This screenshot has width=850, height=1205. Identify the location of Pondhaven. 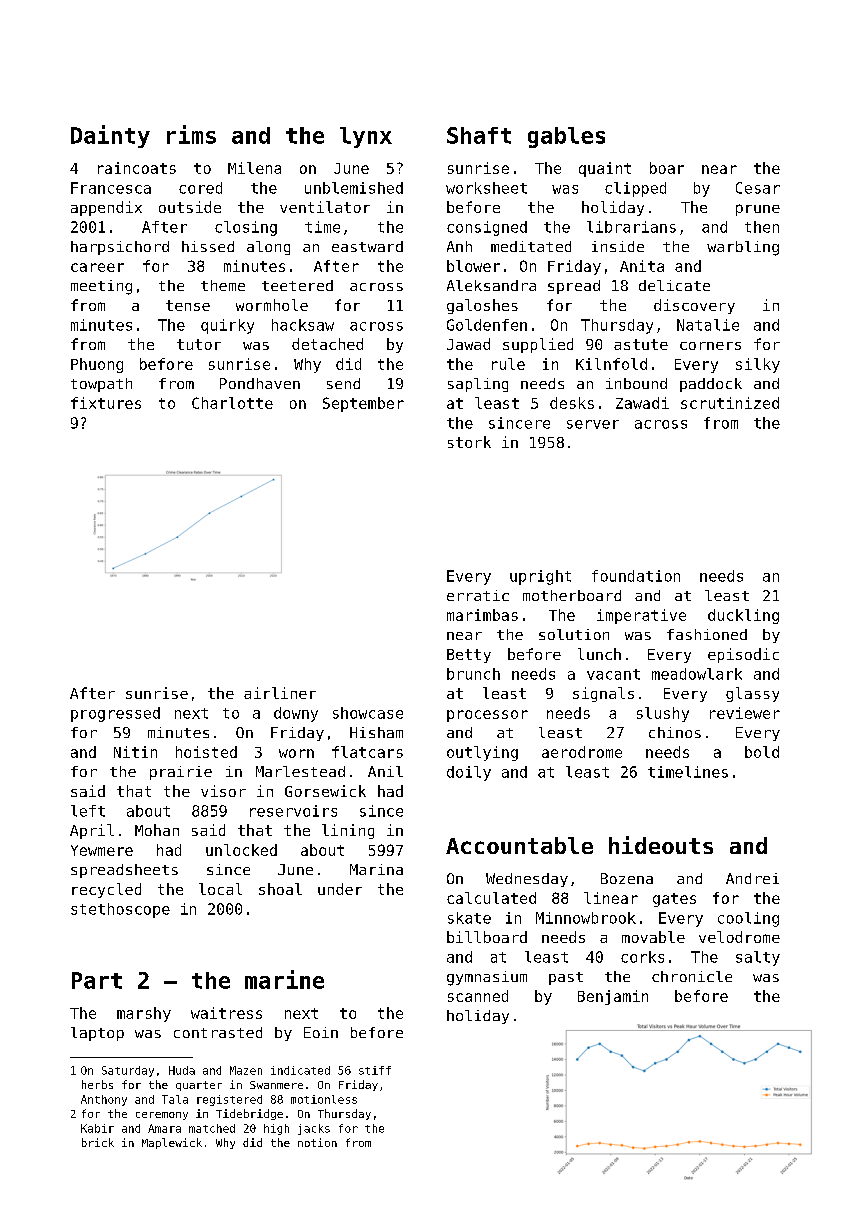
(260, 383).
